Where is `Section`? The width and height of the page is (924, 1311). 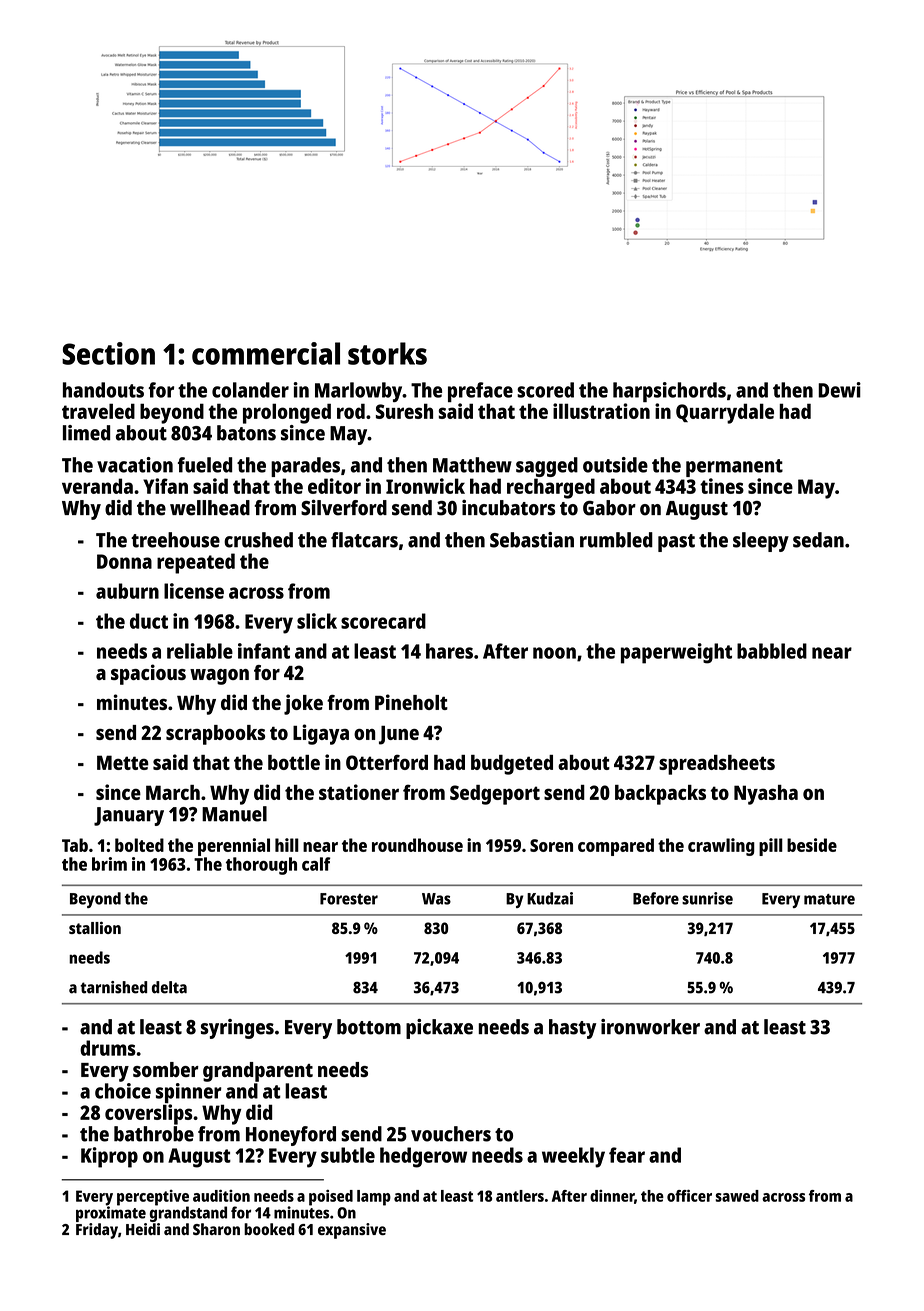
Section is located at coordinates (108, 353).
